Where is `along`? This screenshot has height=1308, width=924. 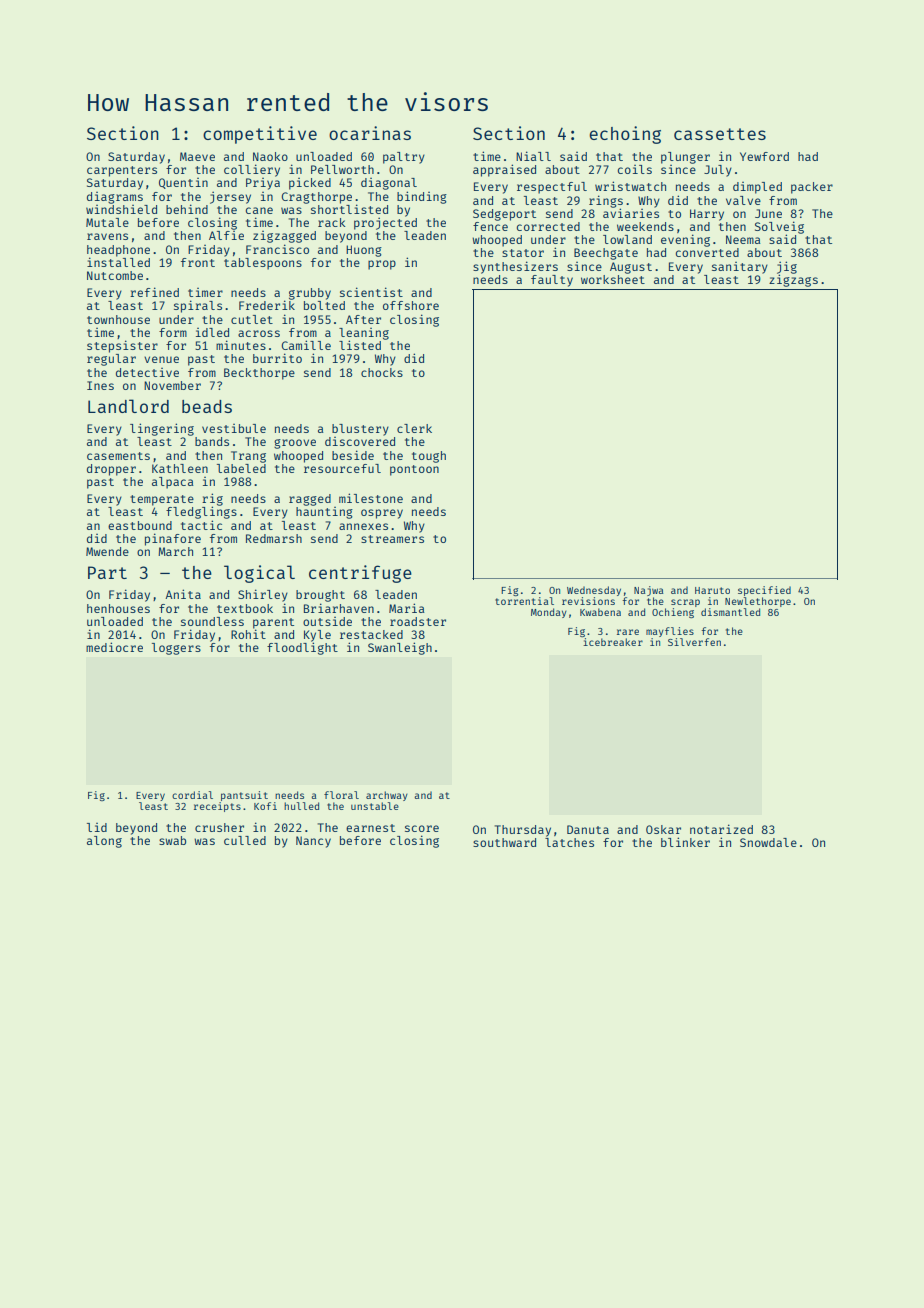 along is located at coordinates (104, 842).
